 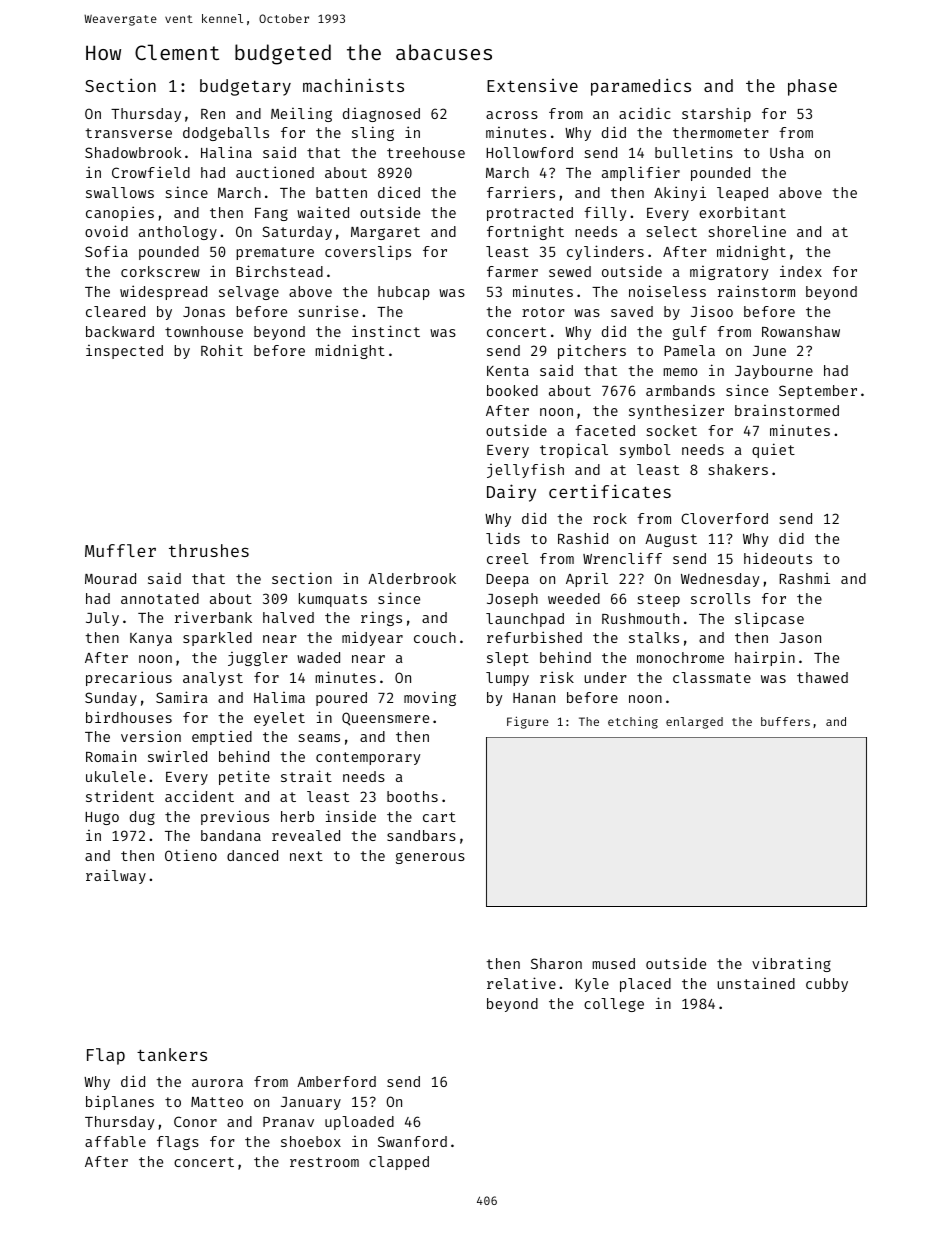 I want to click on swallows, so click(x=120, y=192).
